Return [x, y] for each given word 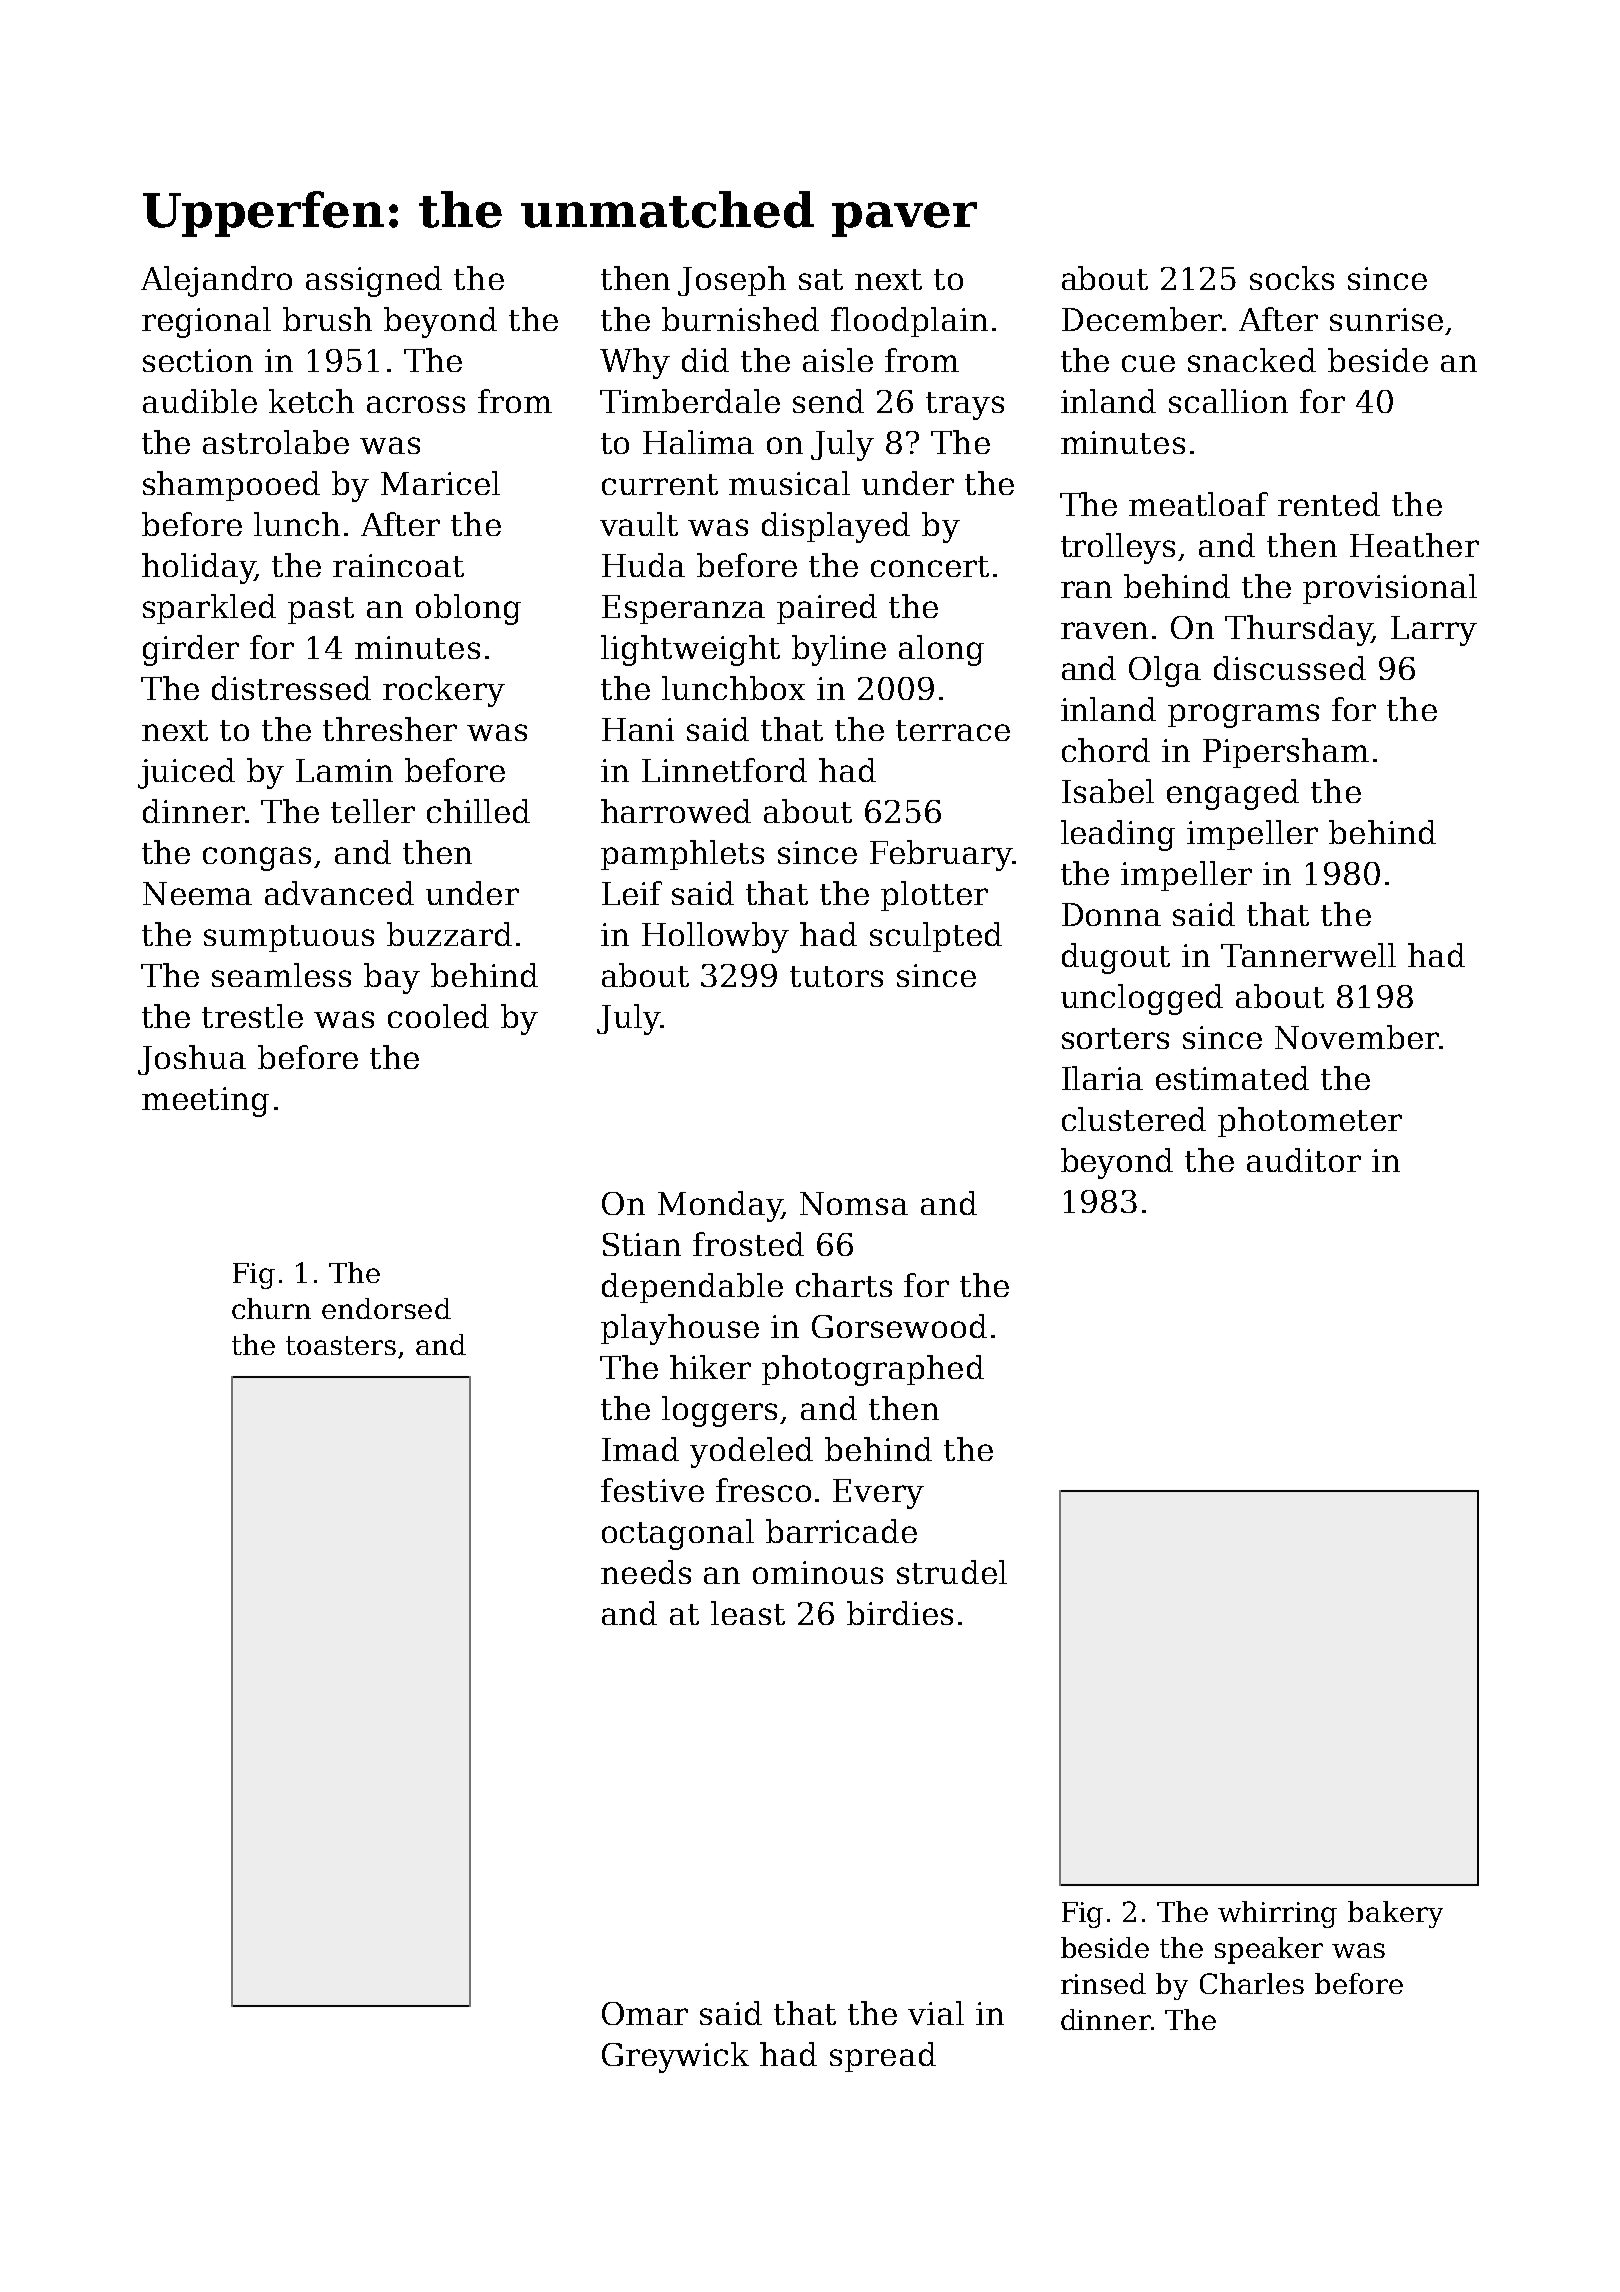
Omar [645, 2013]
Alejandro [216, 281]
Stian [642, 1244]
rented [1329, 504]
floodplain [909, 322]
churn [271, 1308]
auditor [1304, 1160]
